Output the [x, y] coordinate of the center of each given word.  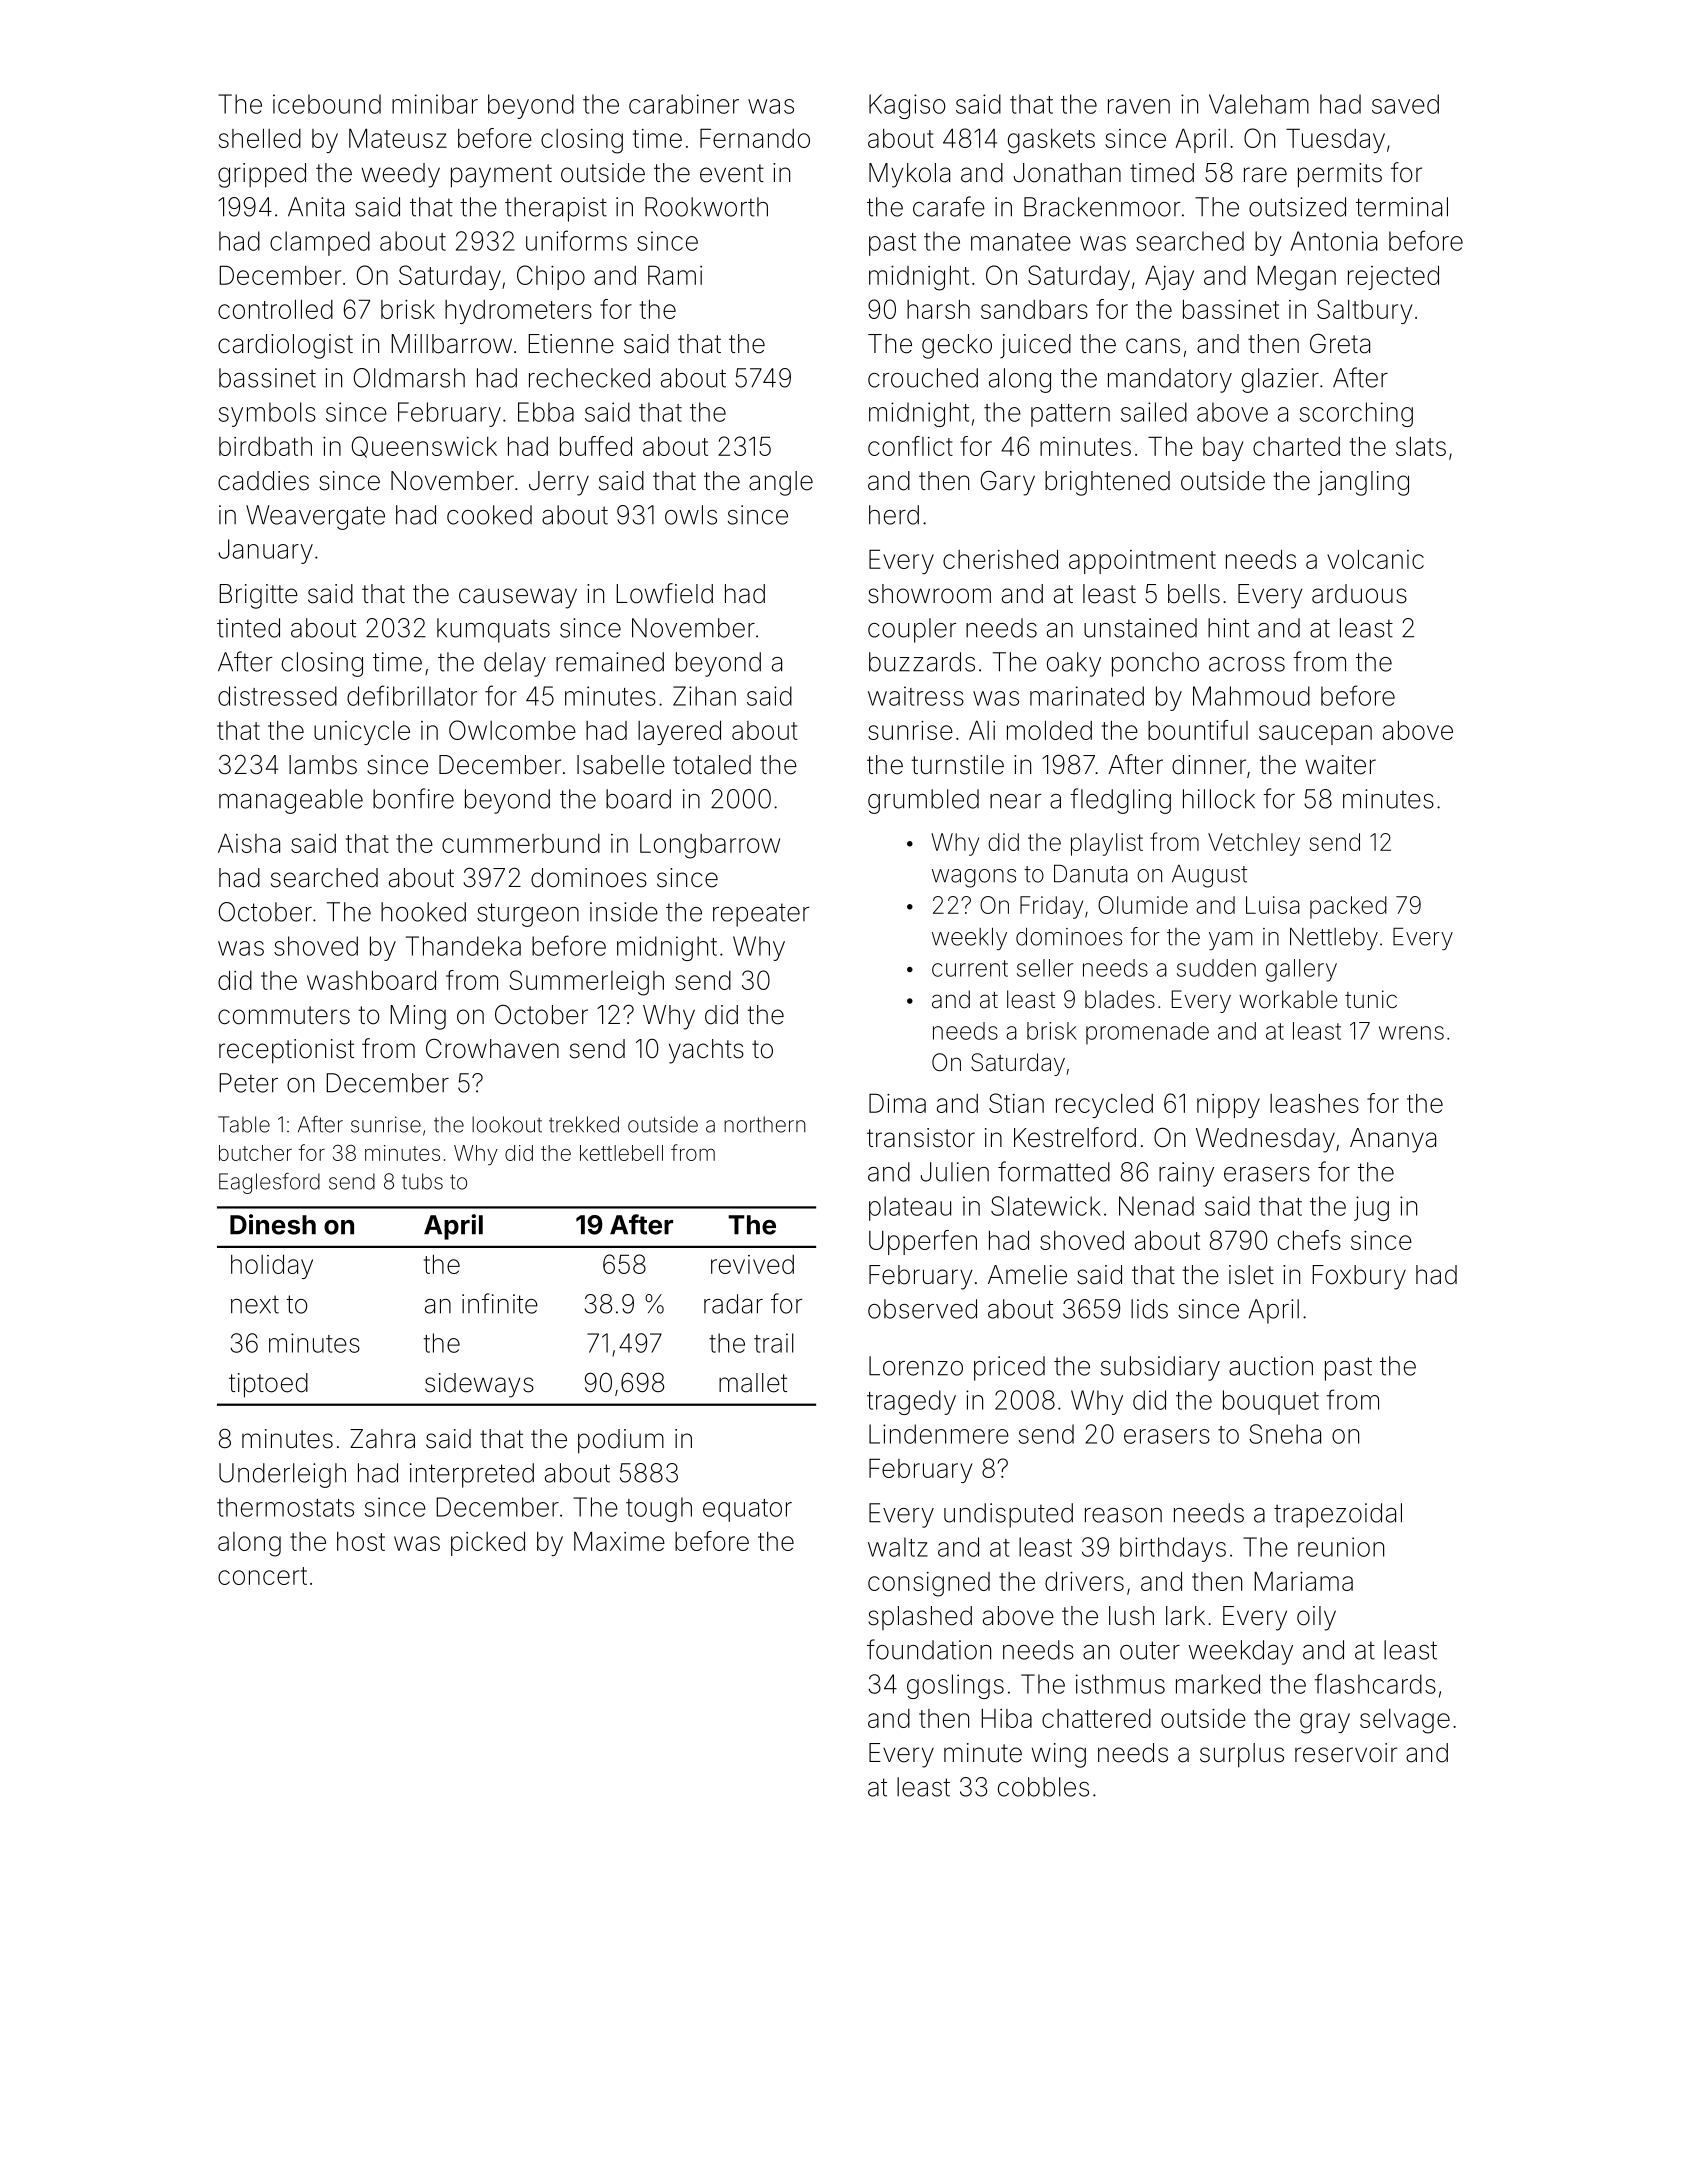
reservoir [1346, 1753]
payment [501, 176]
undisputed [1008, 1515]
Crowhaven [492, 1048]
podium [621, 1441]
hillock [1219, 799]
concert [262, 1576]
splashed [920, 1618]
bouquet [1271, 1402]
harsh [938, 309]
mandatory [1170, 380]
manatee [1021, 242]
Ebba [546, 412]
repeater [761, 915]
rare [1265, 175]
